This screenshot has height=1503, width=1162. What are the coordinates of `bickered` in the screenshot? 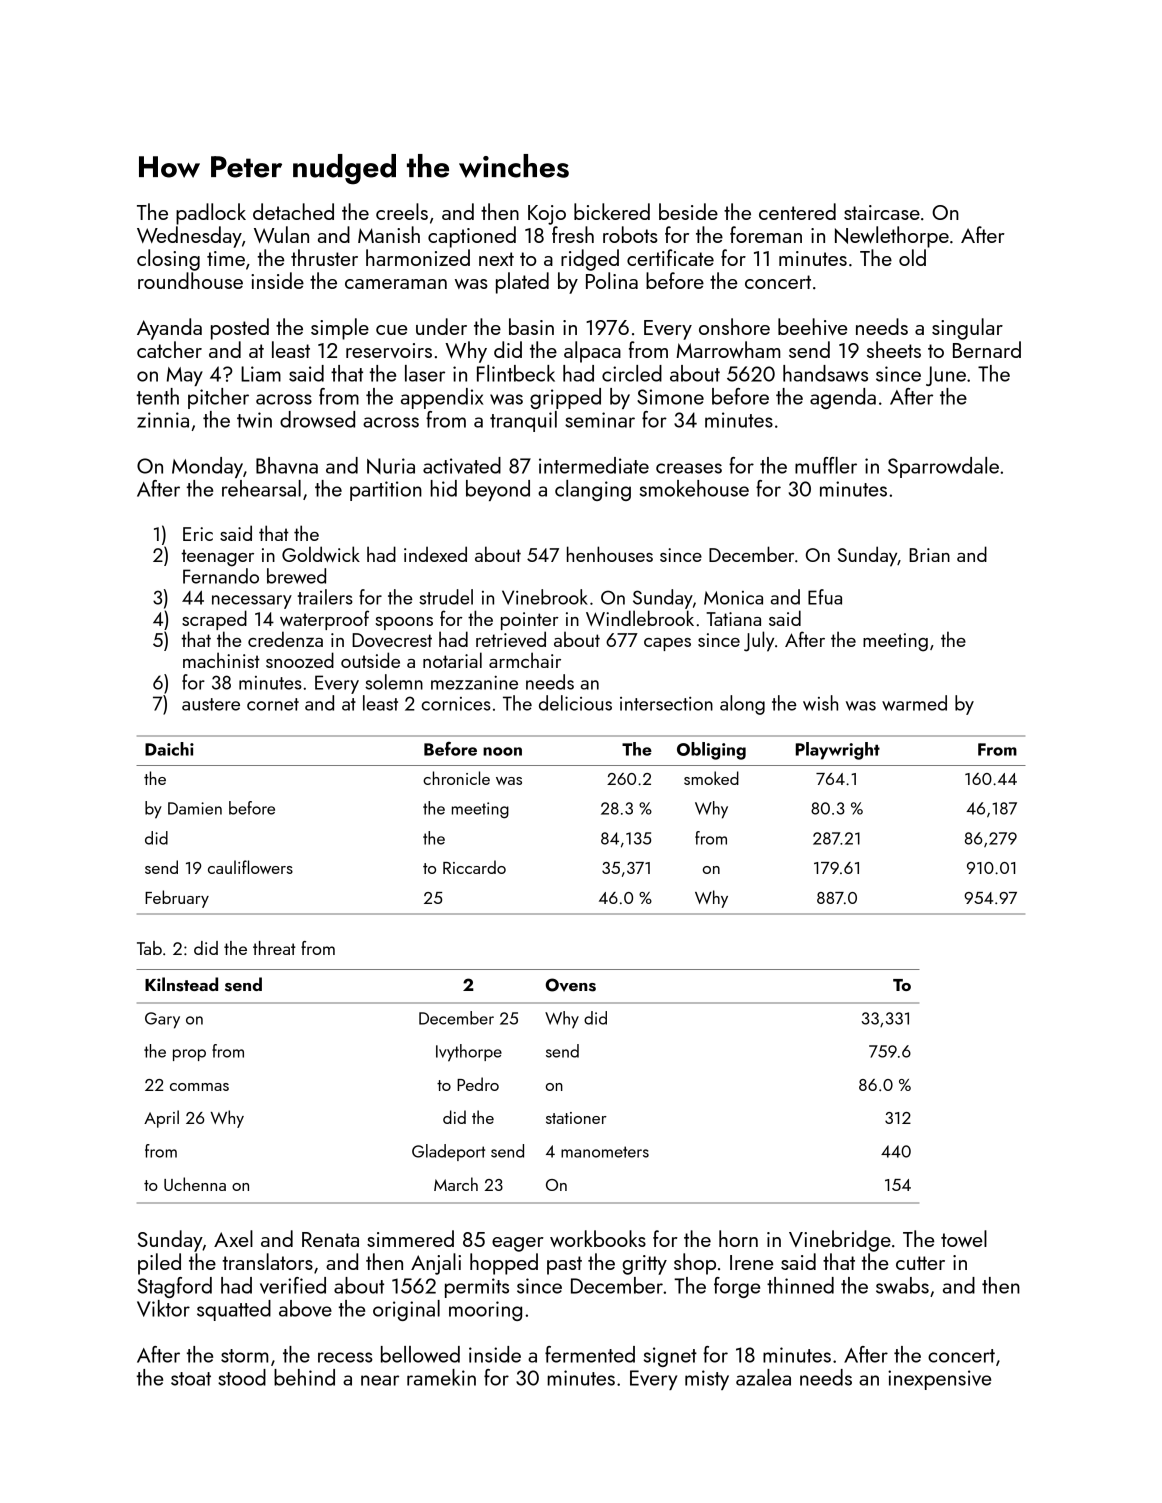 It's located at (612, 211).
